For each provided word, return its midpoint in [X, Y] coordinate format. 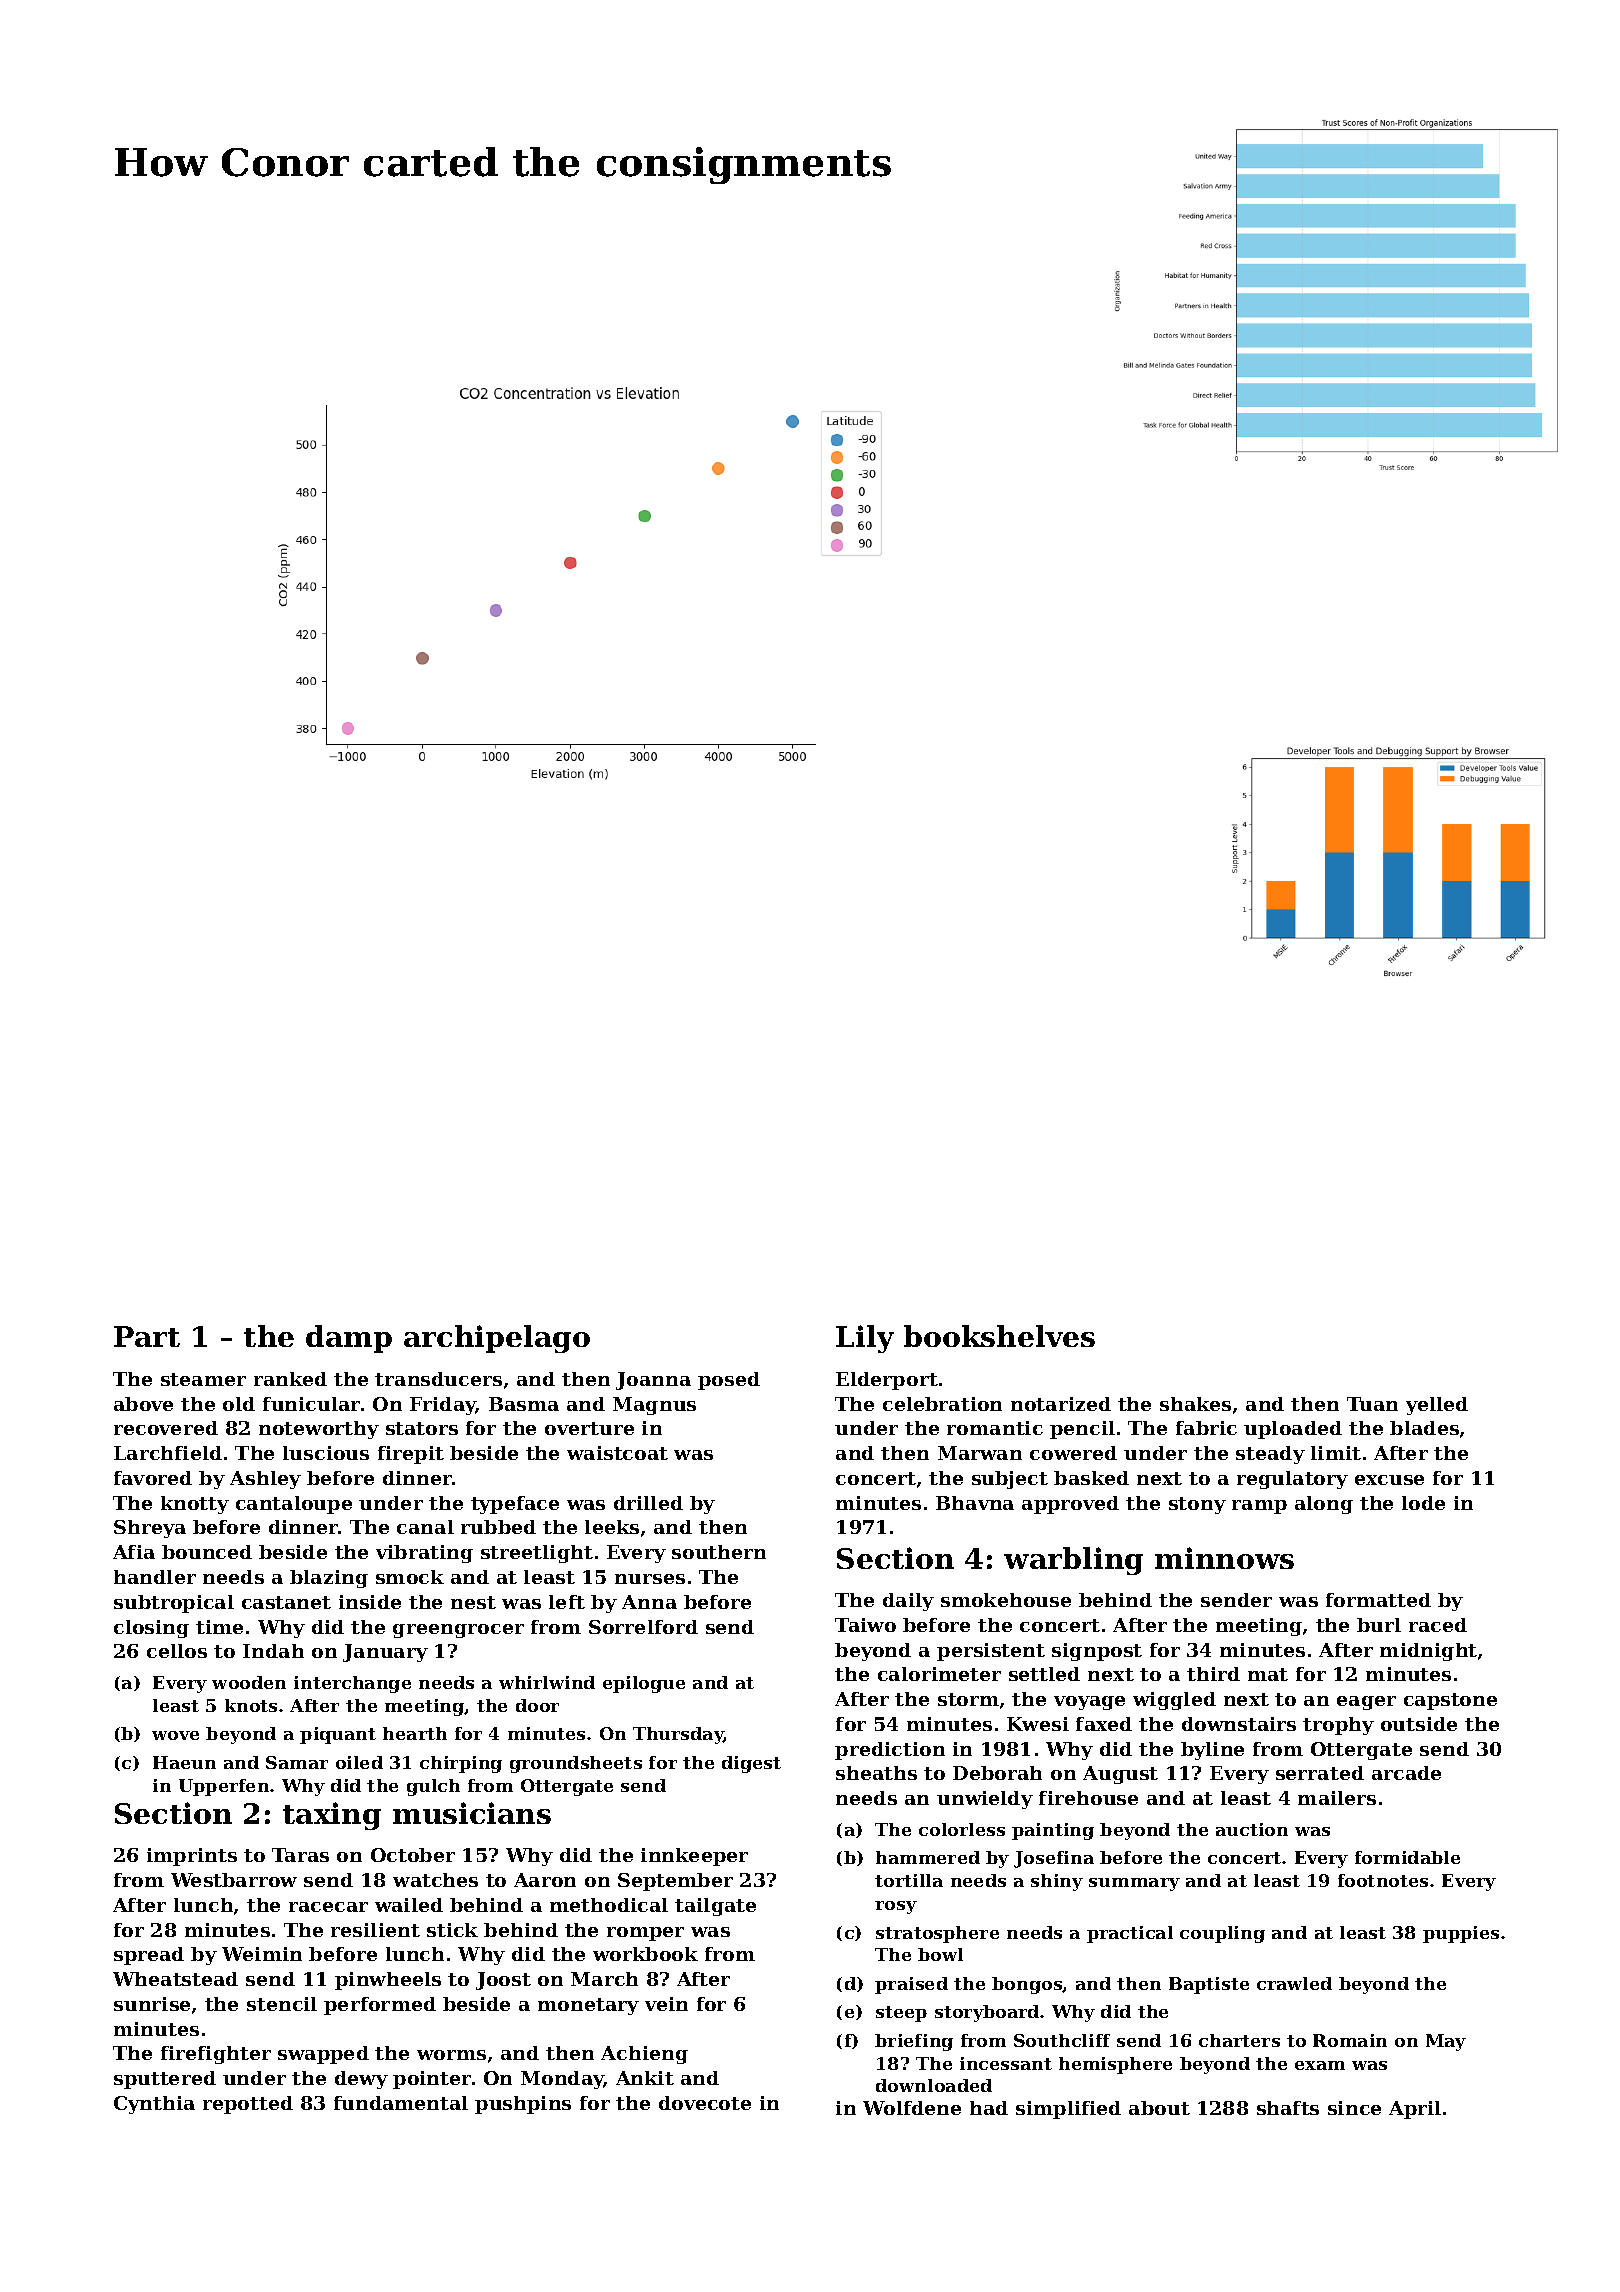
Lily [865, 1339]
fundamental [401, 2103]
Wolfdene [912, 2108]
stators [422, 1428]
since [1354, 2108]
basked [1091, 1478]
